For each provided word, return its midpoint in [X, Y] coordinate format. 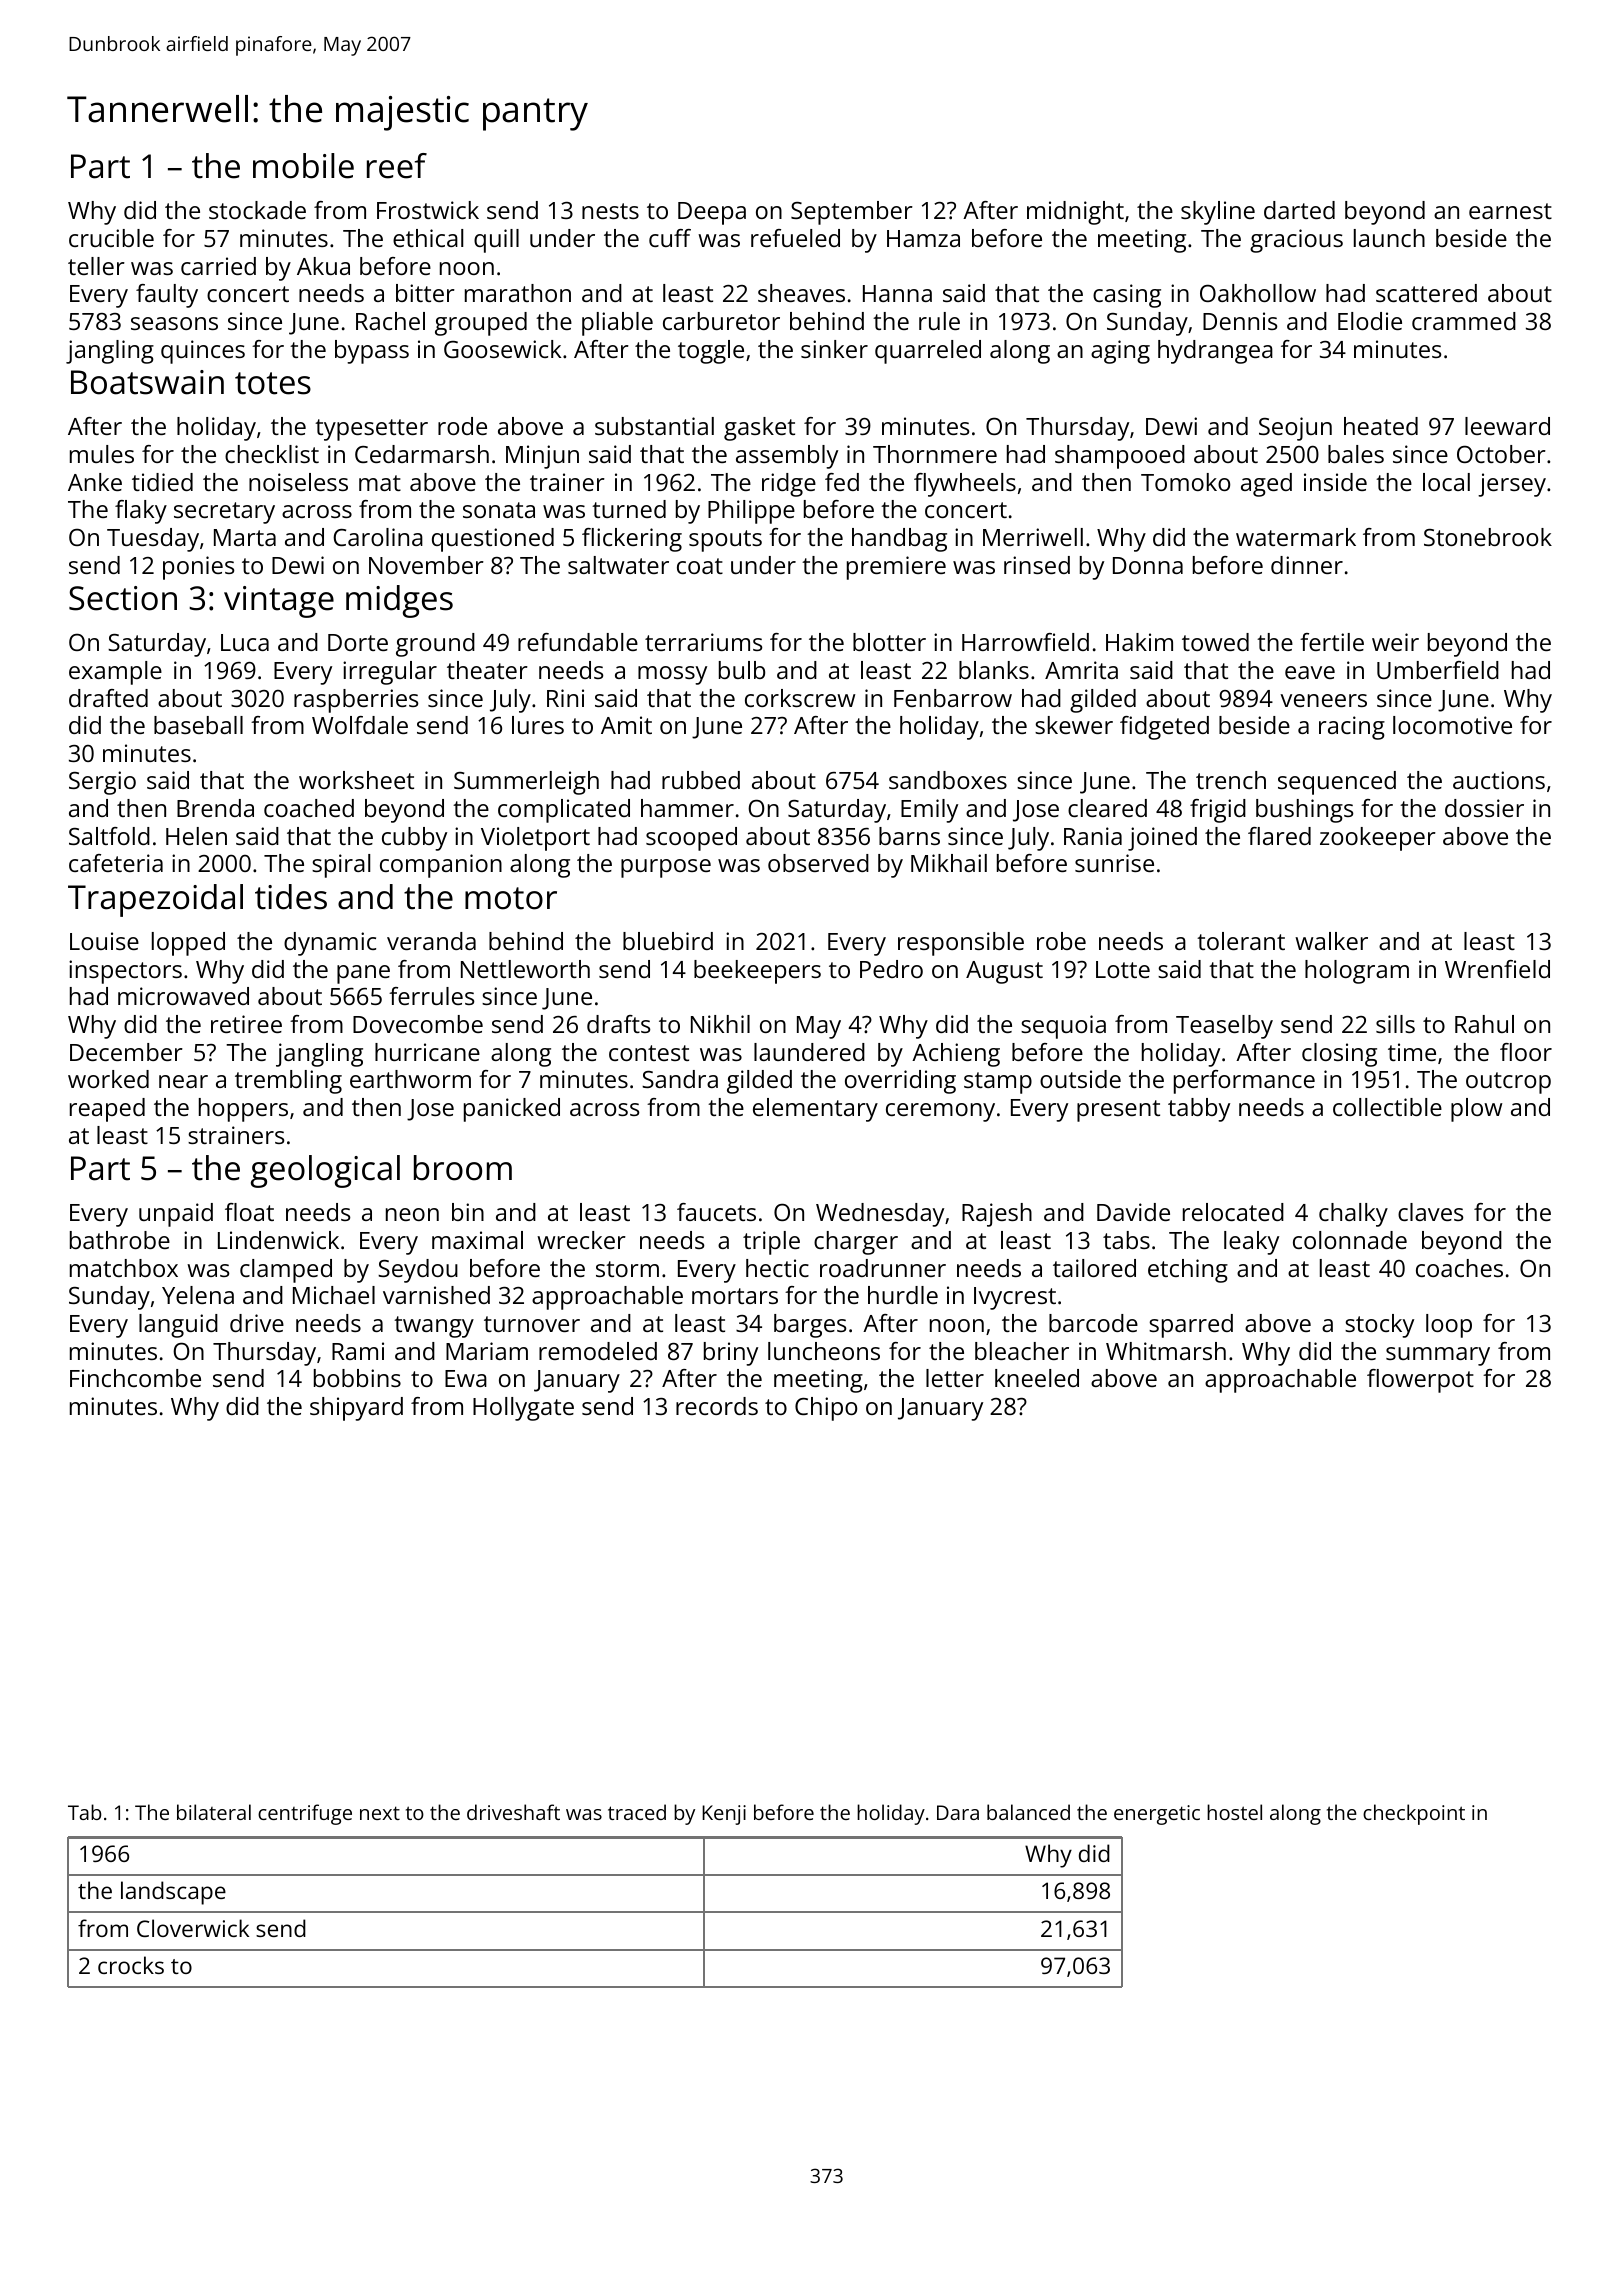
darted [1299, 210]
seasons [174, 323]
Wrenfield [1497, 969]
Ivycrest [1015, 1298]
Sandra [680, 1079]
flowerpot [1420, 1381]
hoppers [243, 1110]
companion [441, 866]
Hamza [923, 238]
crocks [131, 1965]
